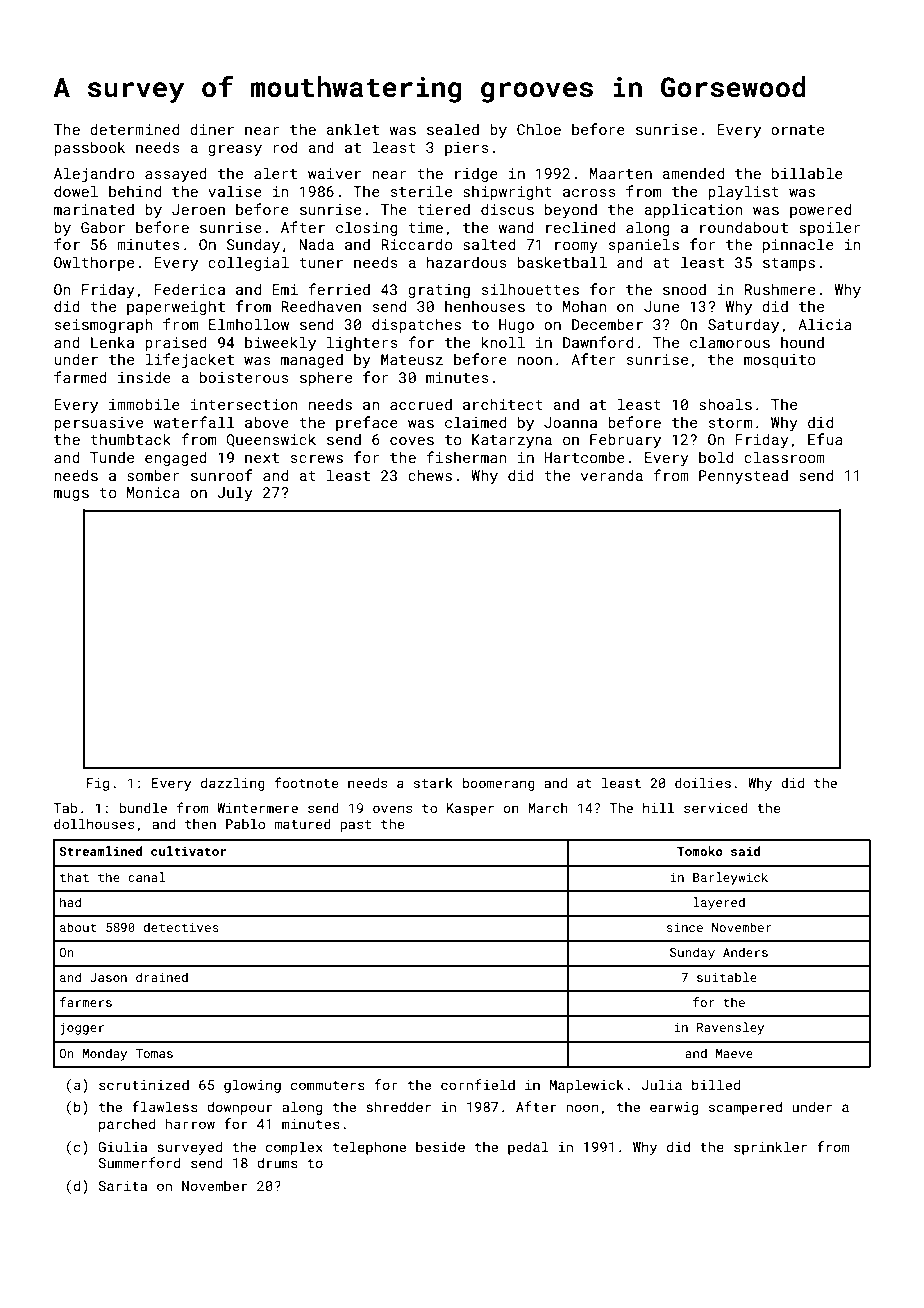 Image resolution: width=924 pixels, height=1308 pixels. Describe the element at coordinates (621, 173) in the document. I see `Maarten` at that location.
